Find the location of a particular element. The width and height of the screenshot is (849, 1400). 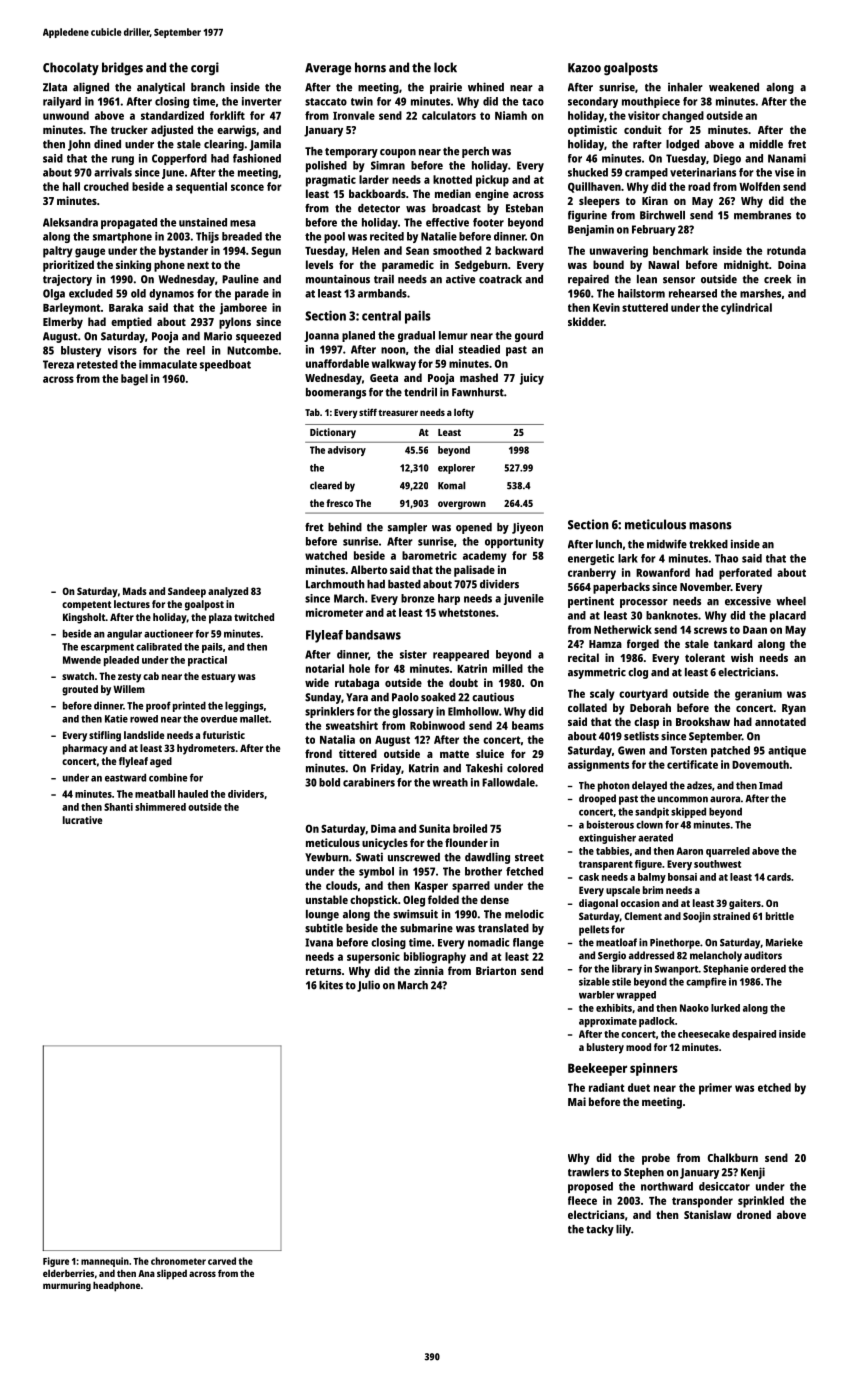

whetstones is located at coordinates (467, 612).
